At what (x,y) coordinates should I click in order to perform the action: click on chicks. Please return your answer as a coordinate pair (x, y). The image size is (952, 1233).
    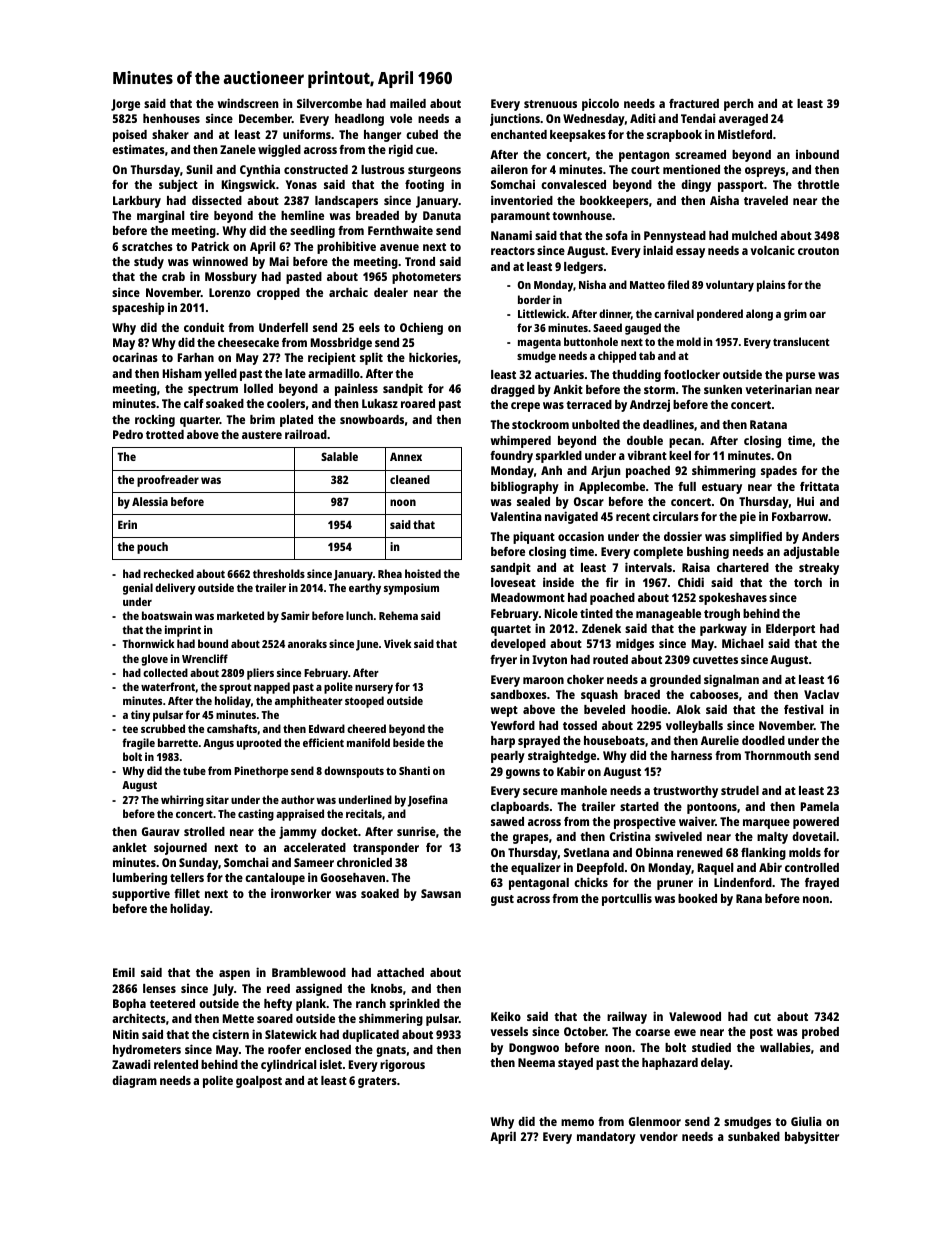
    Looking at the image, I should click on (591, 882).
